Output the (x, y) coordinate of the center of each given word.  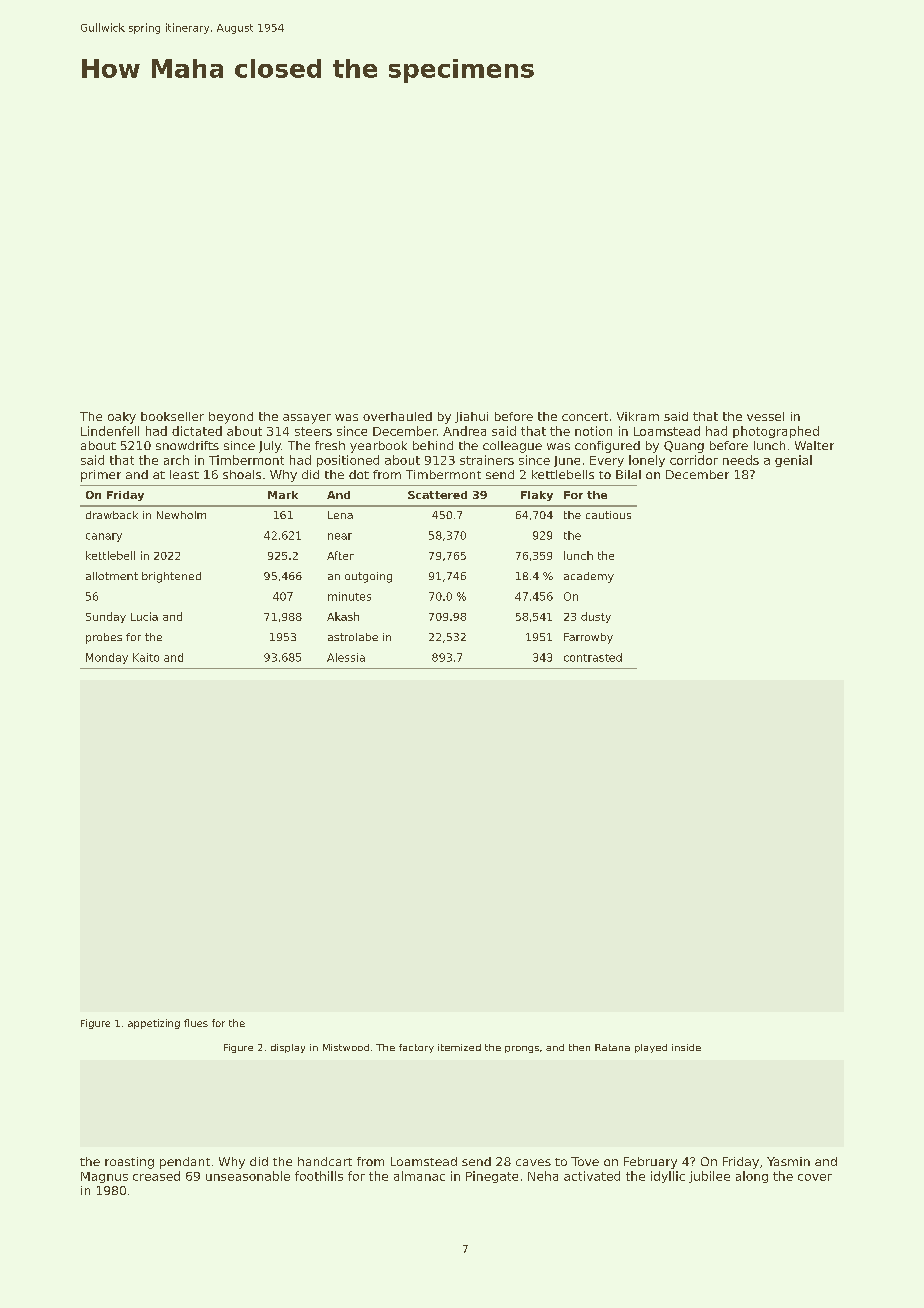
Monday (107, 658)
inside (686, 1047)
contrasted (593, 657)
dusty (596, 617)
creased (156, 1176)
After (340, 555)
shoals (242, 474)
